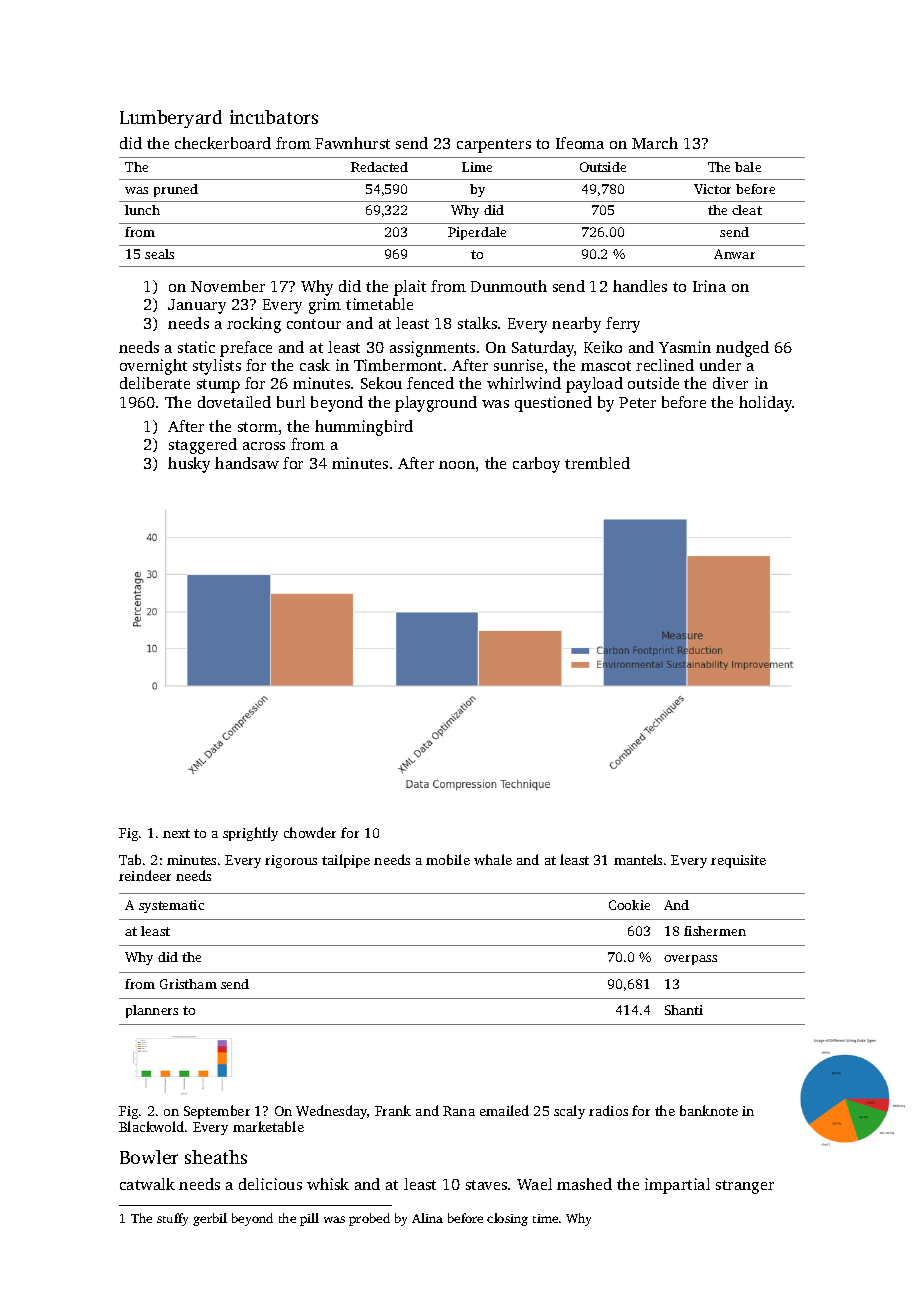 The image size is (924, 1308). What do you see at coordinates (493, 859) in the screenshot?
I see `whale` at bounding box center [493, 859].
